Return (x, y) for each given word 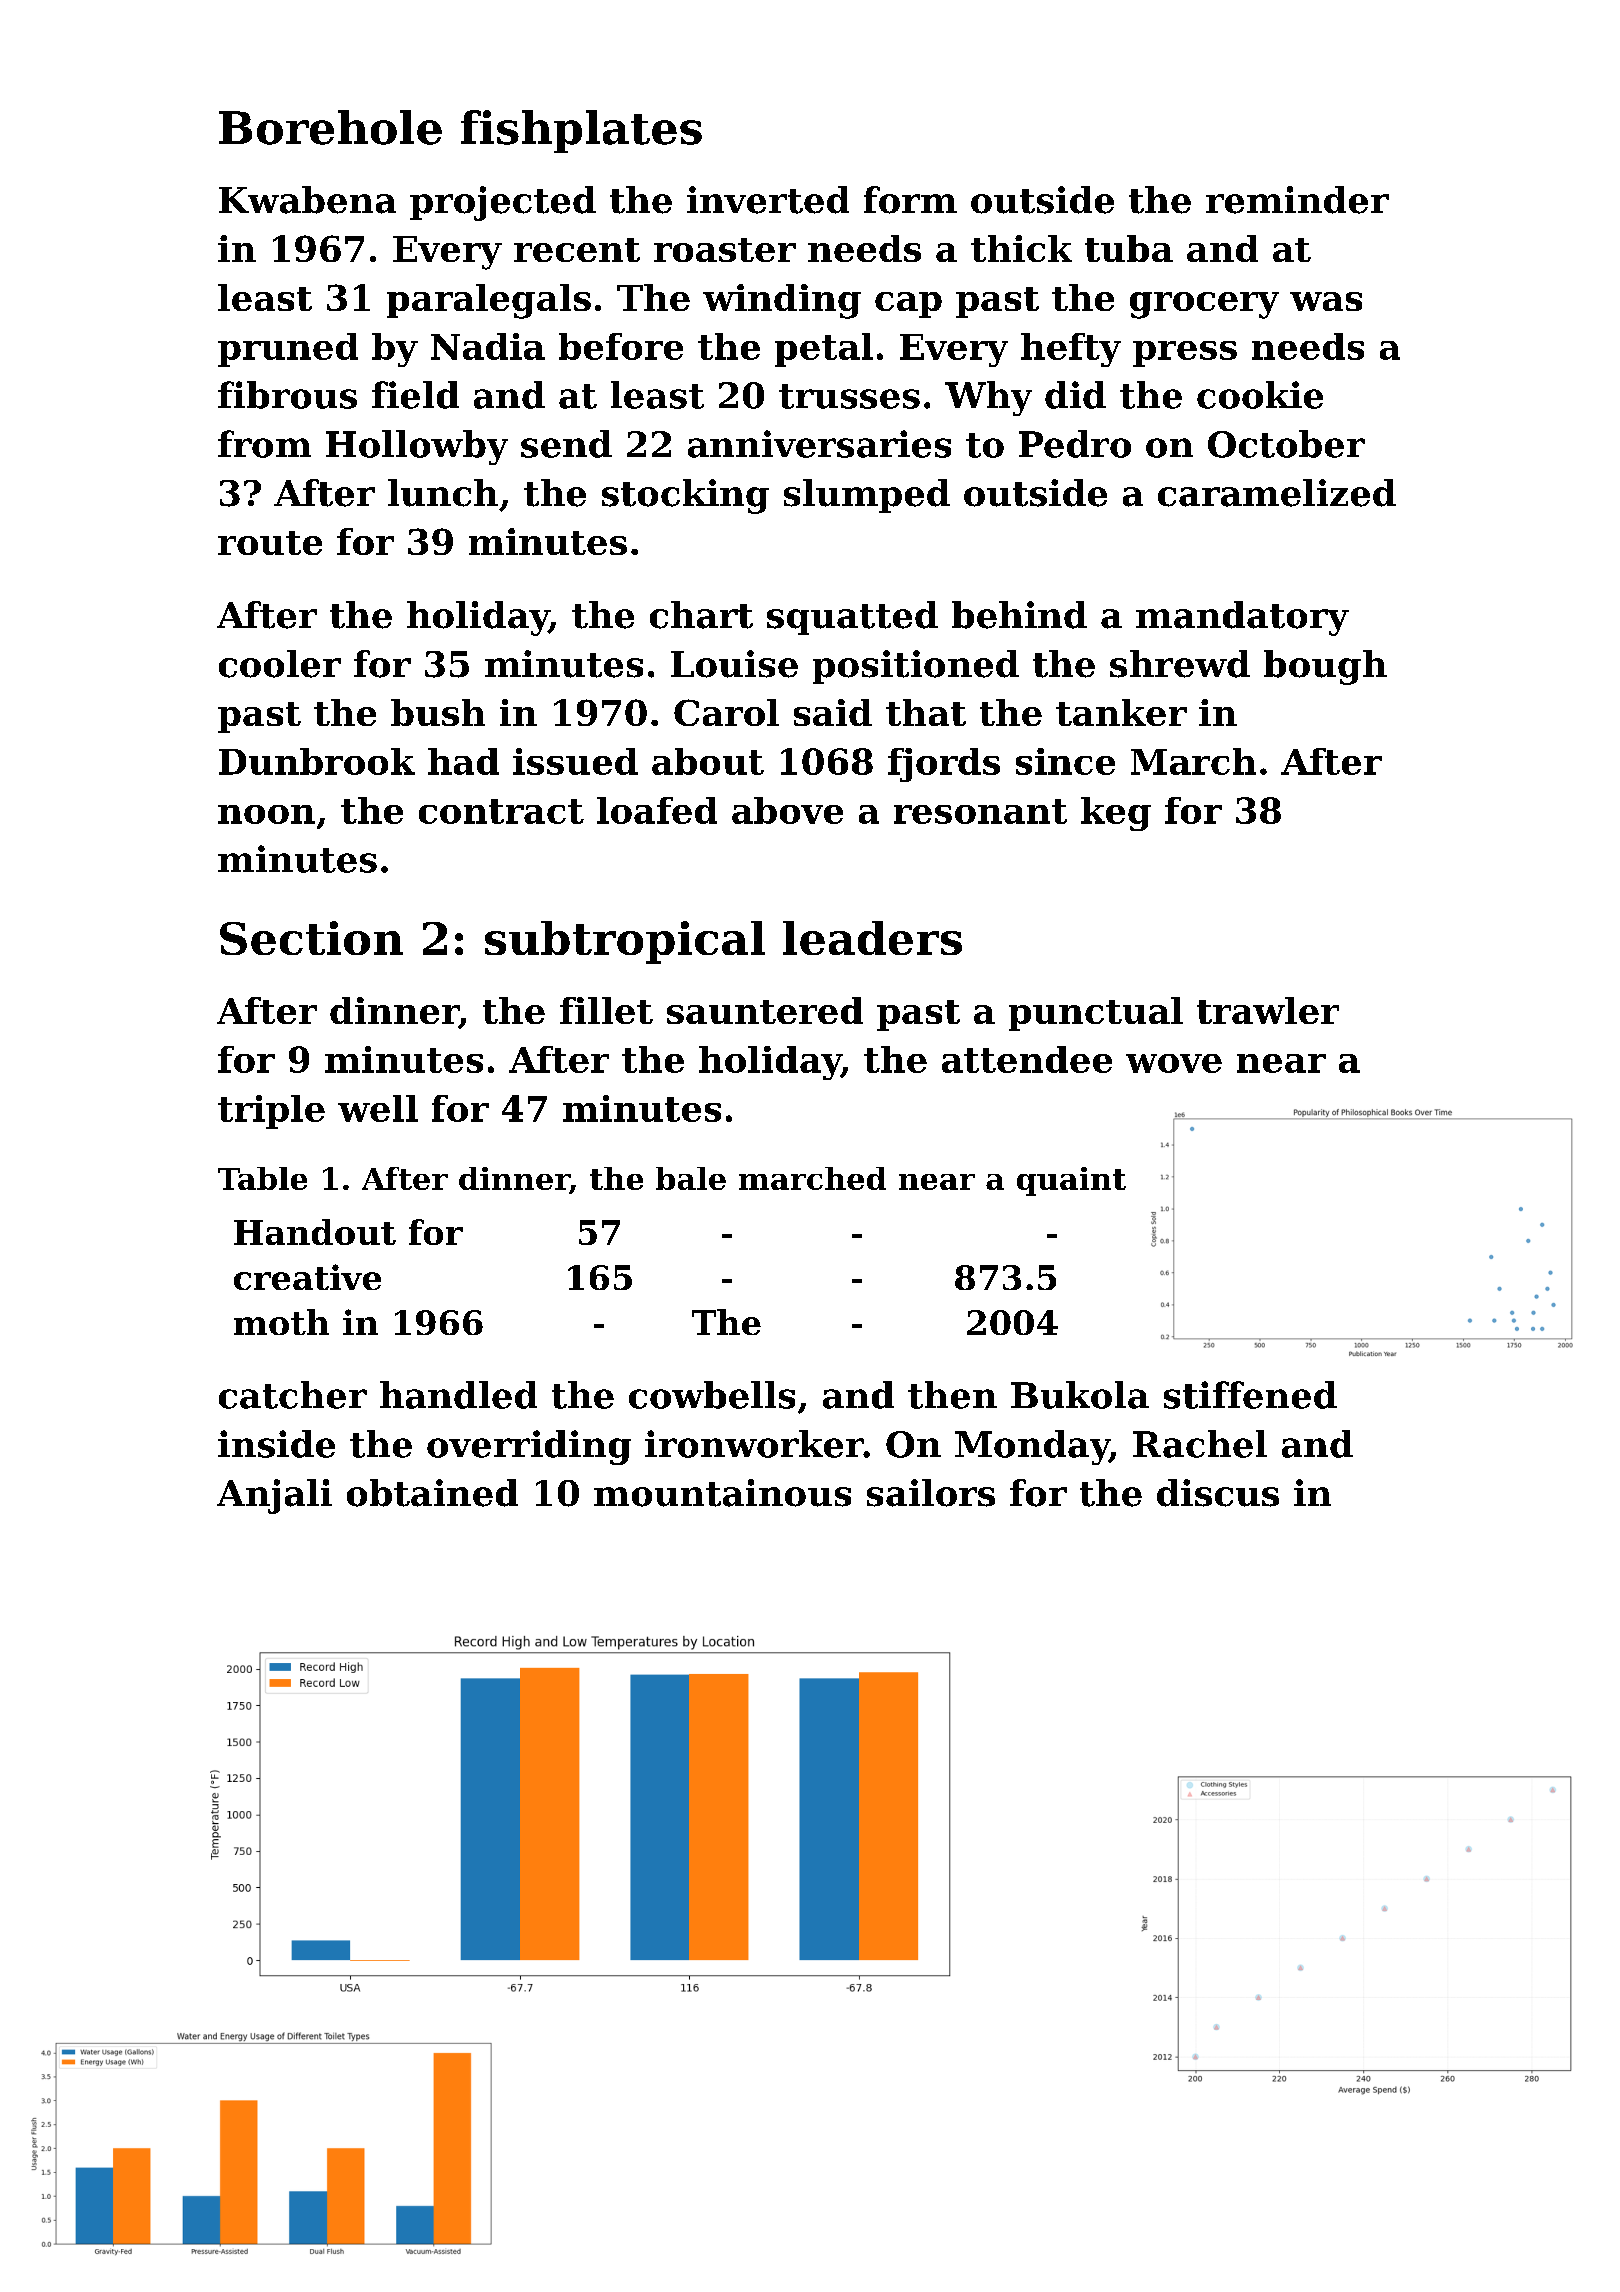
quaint (1071, 1181)
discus (1218, 1493)
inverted (768, 200)
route (270, 543)
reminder (1297, 200)
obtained (432, 1493)
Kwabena (307, 200)
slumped (867, 496)
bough (1325, 667)
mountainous (722, 1493)
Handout (315, 1232)
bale (691, 1178)
